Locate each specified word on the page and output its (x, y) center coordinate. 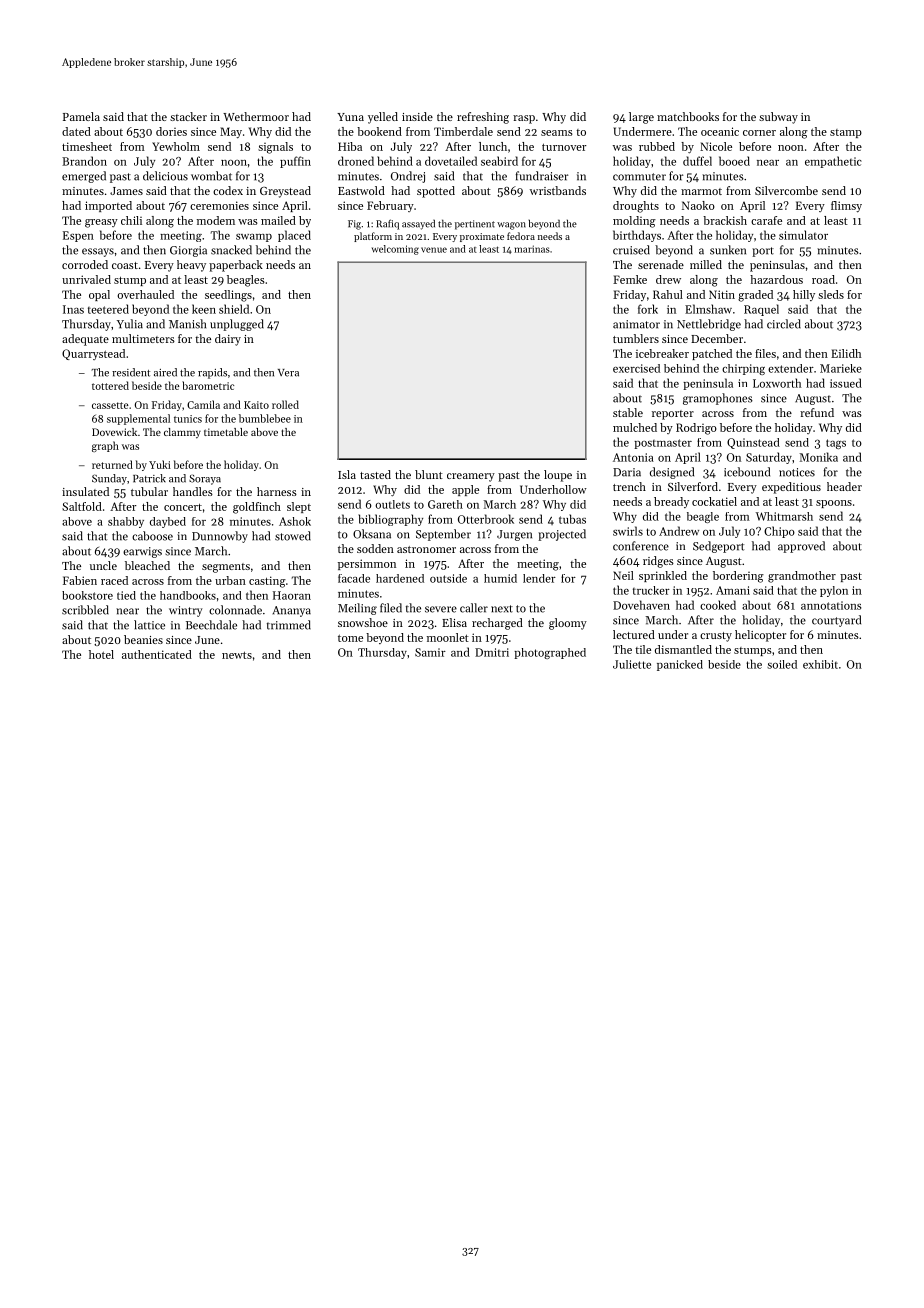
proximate (482, 237)
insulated (85, 491)
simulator (803, 235)
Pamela (81, 116)
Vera (288, 373)
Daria (627, 472)
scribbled (85, 610)
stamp (846, 133)
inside (417, 116)
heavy (191, 266)
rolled (285, 404)
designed (672, 473)
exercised (636, 368)
